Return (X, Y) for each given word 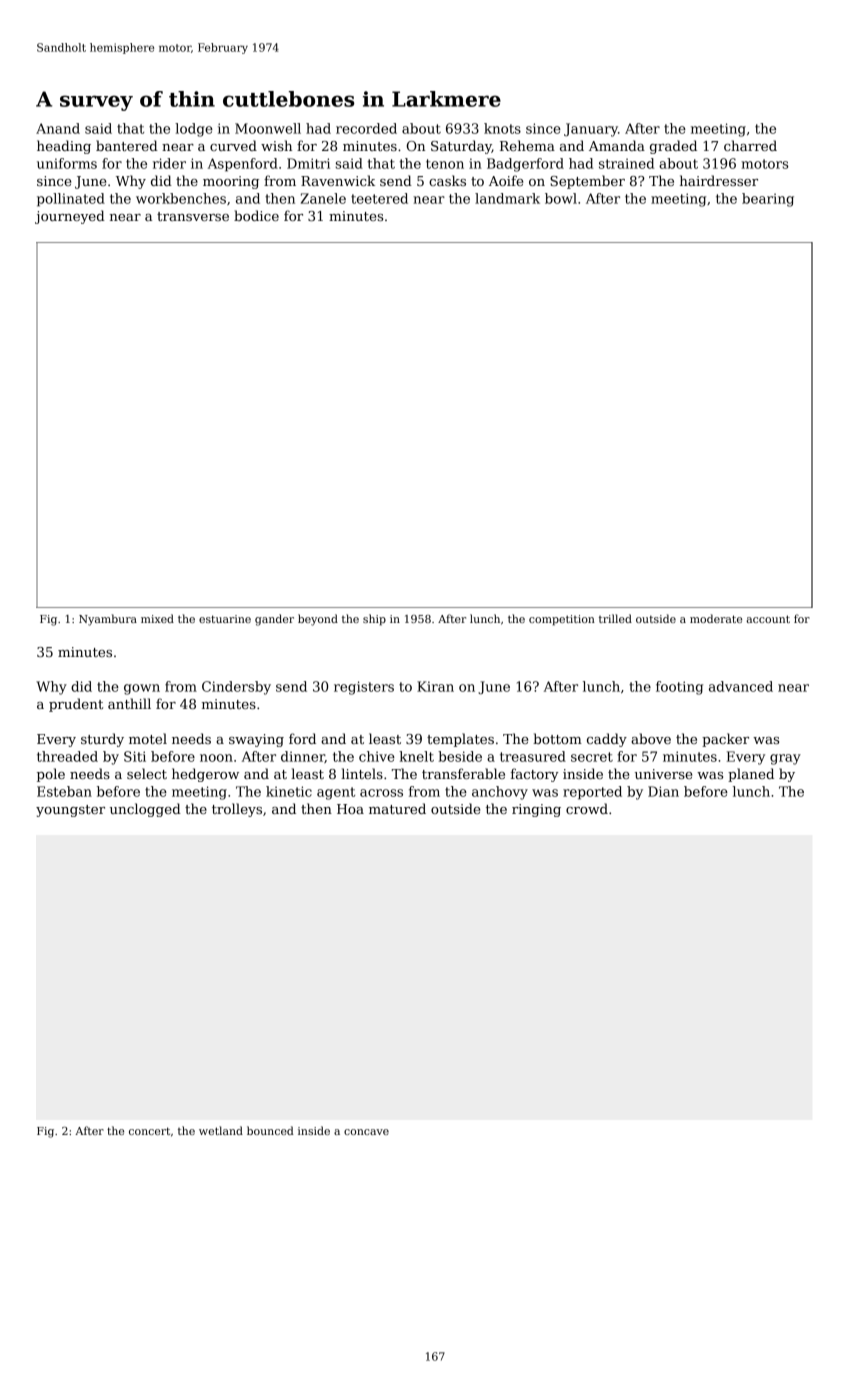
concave (366, 1132)
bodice (256, 215)
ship (374, 619)
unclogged (145, 810)
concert (149, 1131)
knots (502, 128)
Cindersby (236, 688)
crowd (587, 808)
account (768, 619)
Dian (663, 791)
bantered (127, 145)
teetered (379, 198)
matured (397, 808)
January (591, 130)
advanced (741, 686)
